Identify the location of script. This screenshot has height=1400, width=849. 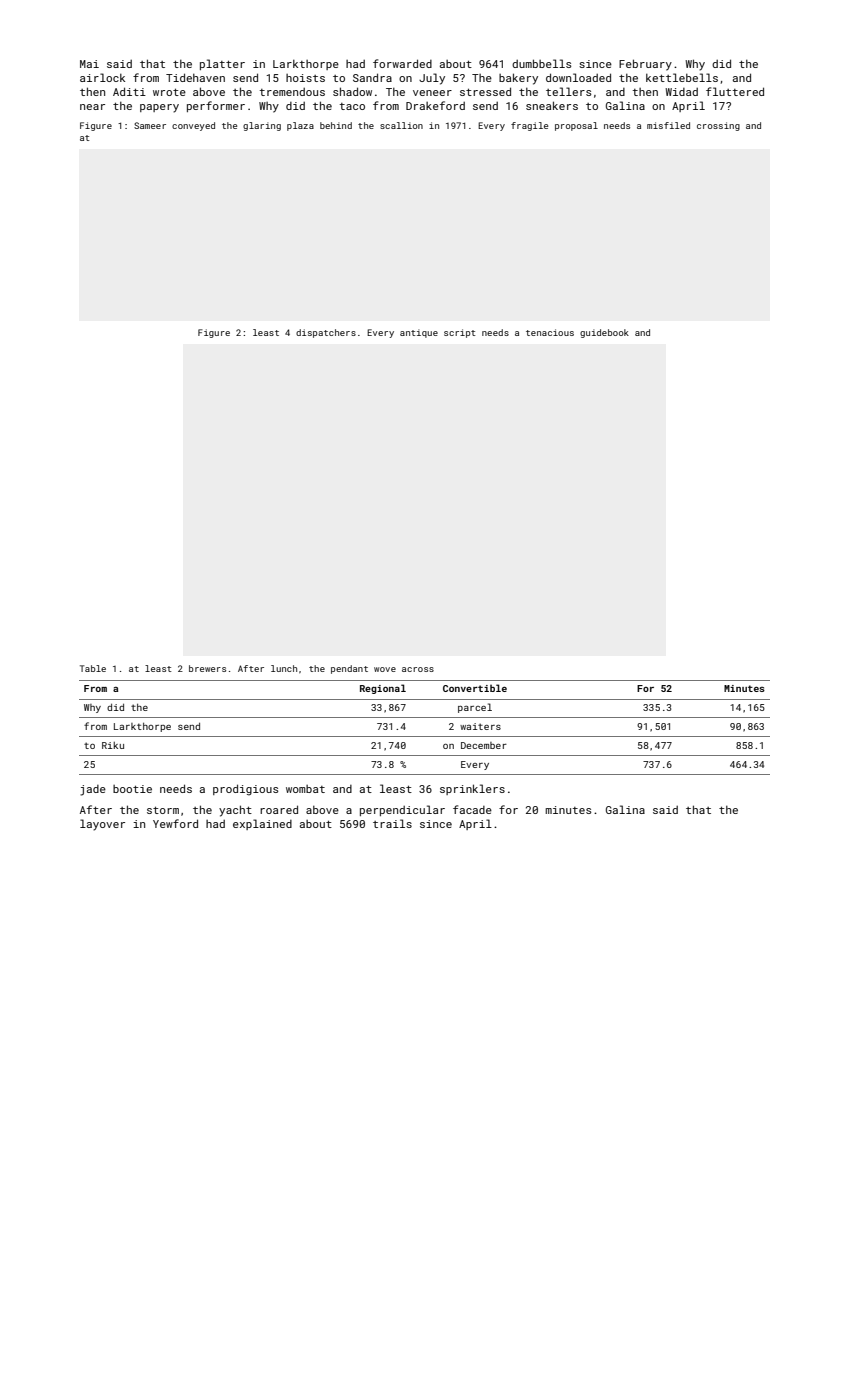
(460, 333).
